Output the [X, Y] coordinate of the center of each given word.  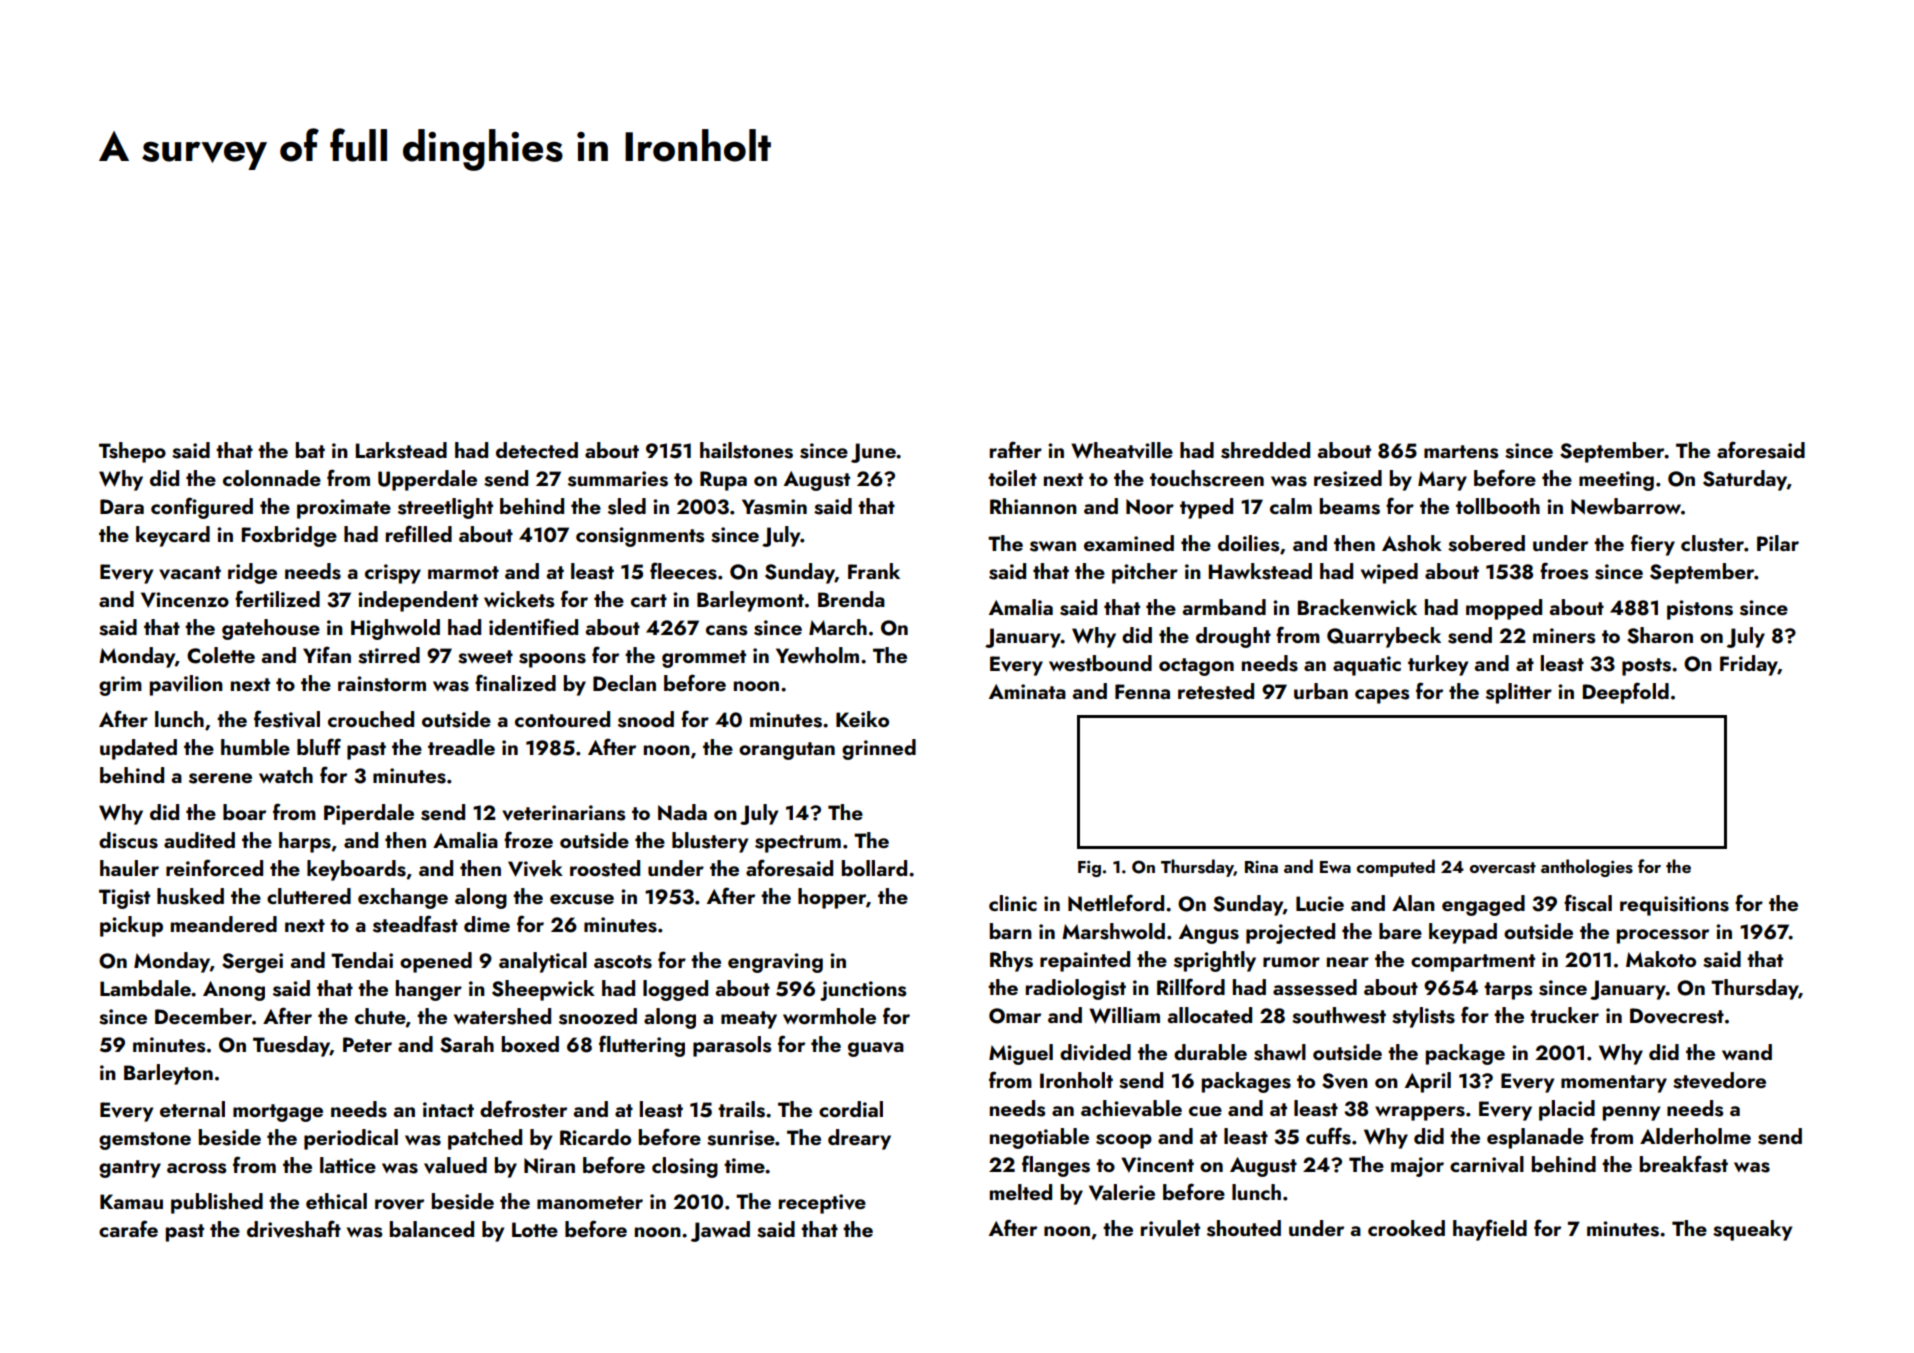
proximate [344, 509]
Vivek [535, 868]
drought [1233, 637]
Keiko [862, 719]
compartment [1473, 963]
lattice [348, 1165]
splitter [1519, 693]
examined [1129, 543]
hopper [832, 898]
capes [1382, 696]
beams [1350, 506]
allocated [1210, 1015]
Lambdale [145, 988]
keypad [1463, 933]
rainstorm [382, 684]
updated [138, 749]
